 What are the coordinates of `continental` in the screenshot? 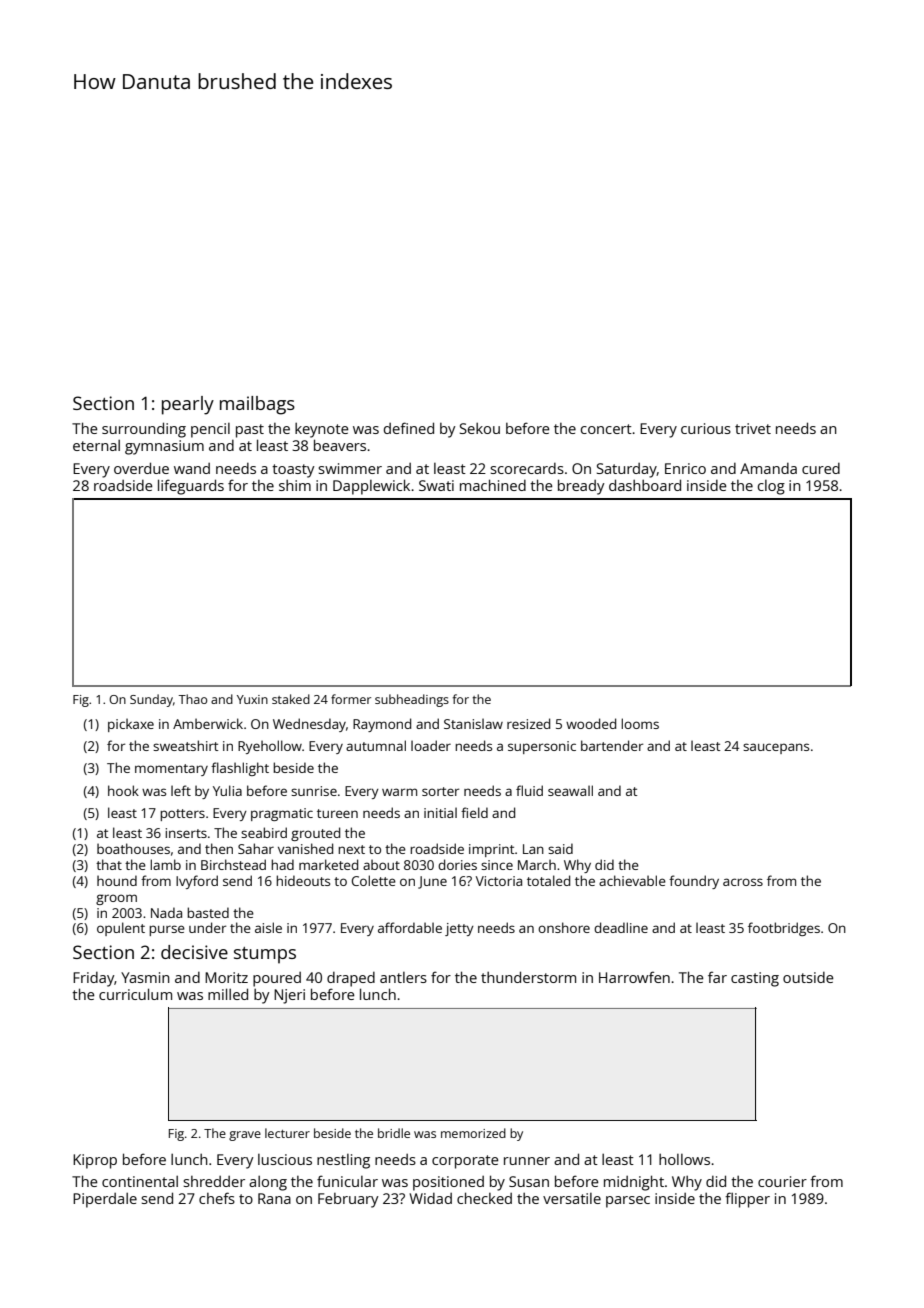 It's located at (140, 1181).
